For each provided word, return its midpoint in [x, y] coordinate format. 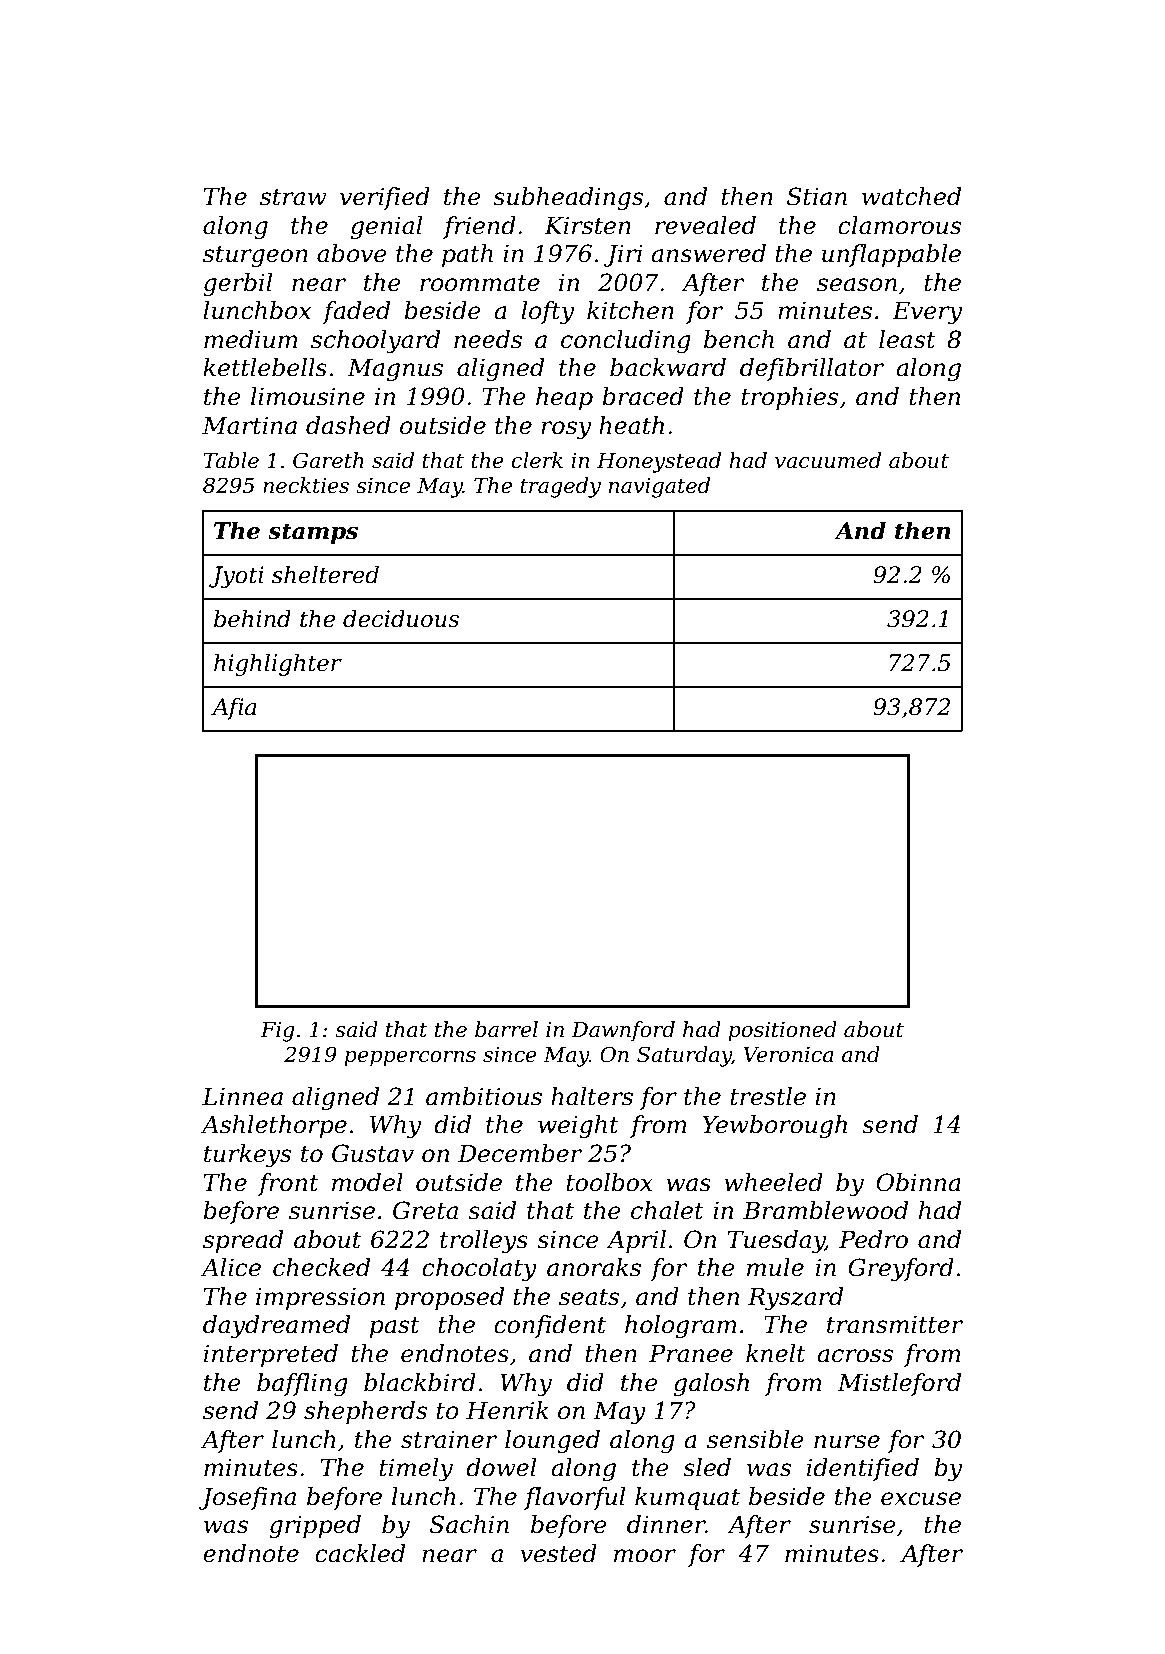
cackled [360, 1553]
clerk [537, 460]
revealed [705, 225]
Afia [234, 709]
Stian [817, 196]
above [352, 253]
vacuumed [828, 460]
